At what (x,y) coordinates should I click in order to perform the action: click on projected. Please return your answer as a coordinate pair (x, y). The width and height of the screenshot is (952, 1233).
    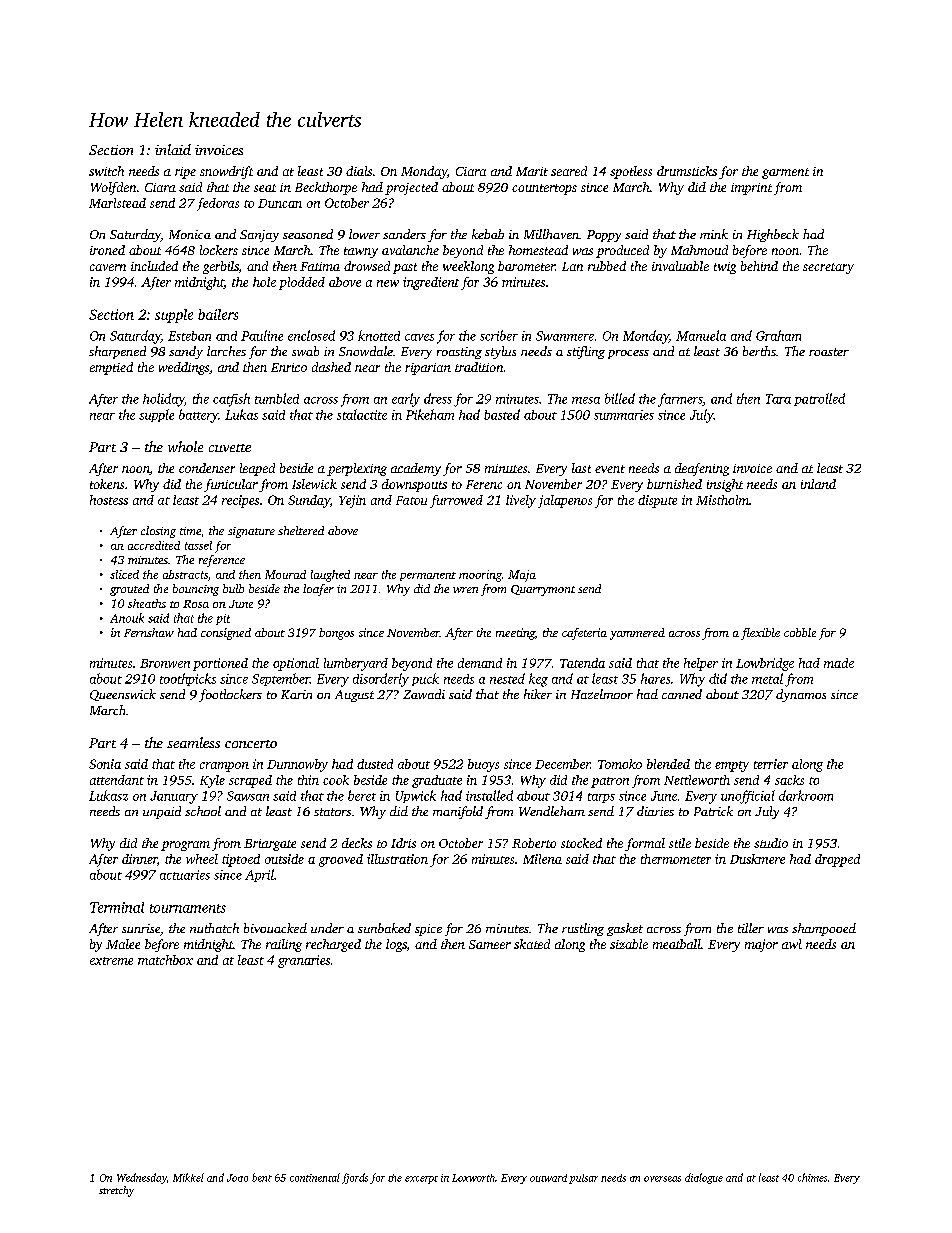
    Looking at the image, I should click on (411, 188).
